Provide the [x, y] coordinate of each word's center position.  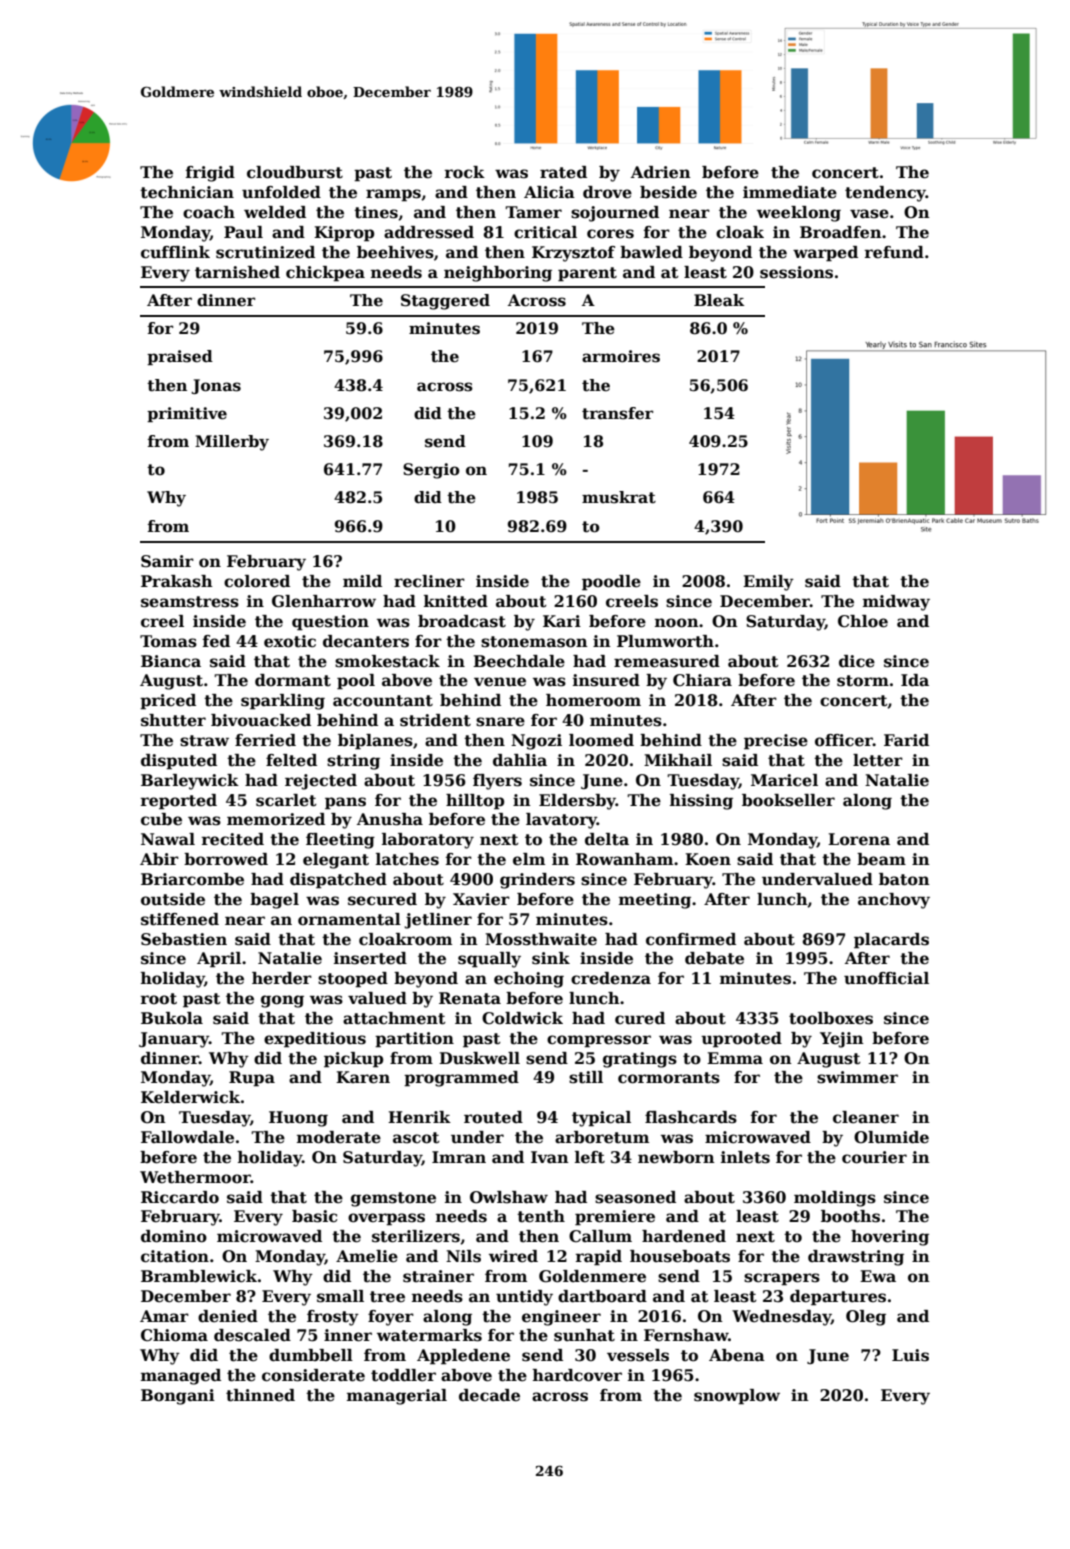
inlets [745, 1157]
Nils [463, 1256]
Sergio [431, 471]
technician [187, 192]
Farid [906, 740]
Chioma [174, 1335]
